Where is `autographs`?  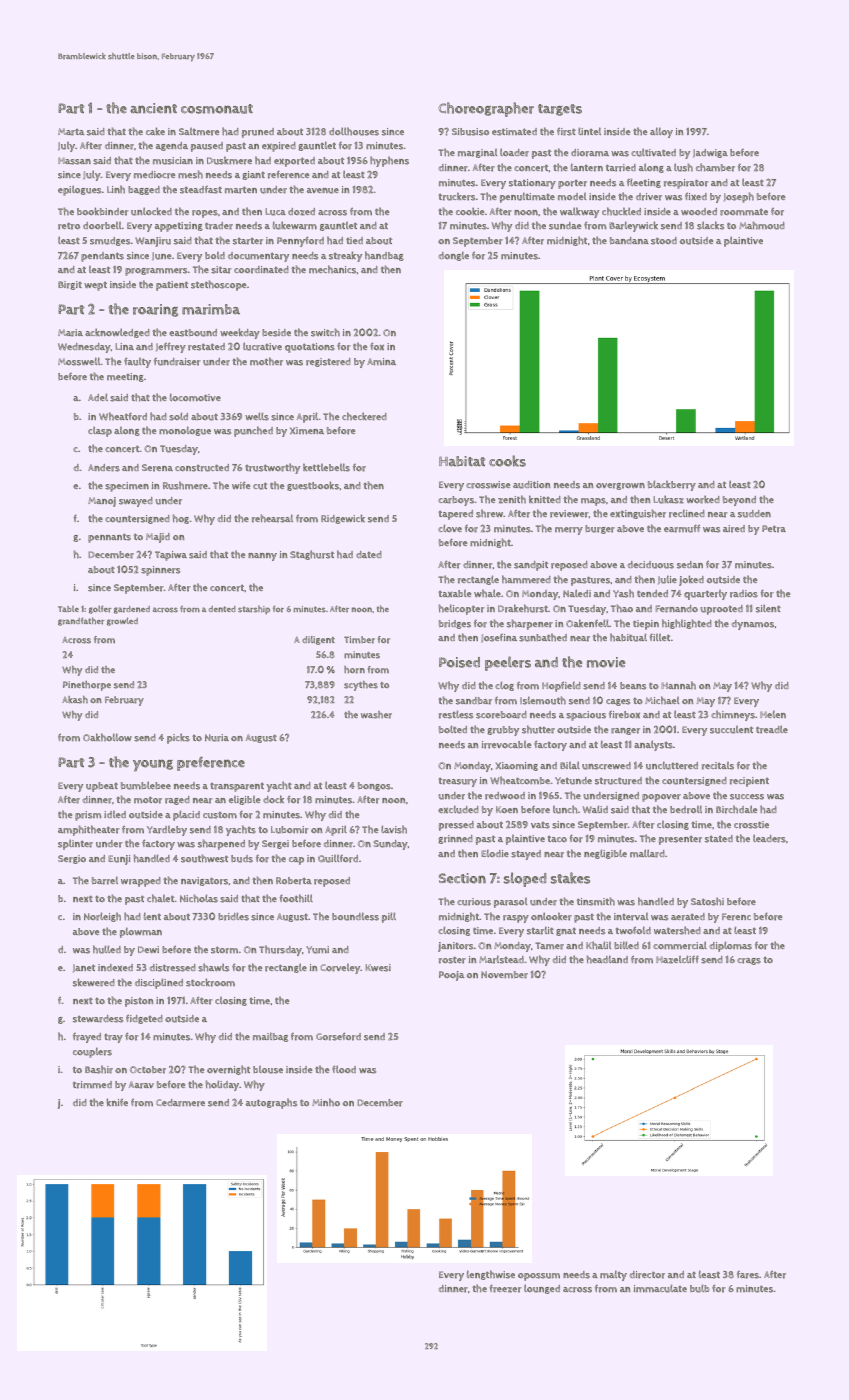
autographs is located at coordinates (271, 1103).
